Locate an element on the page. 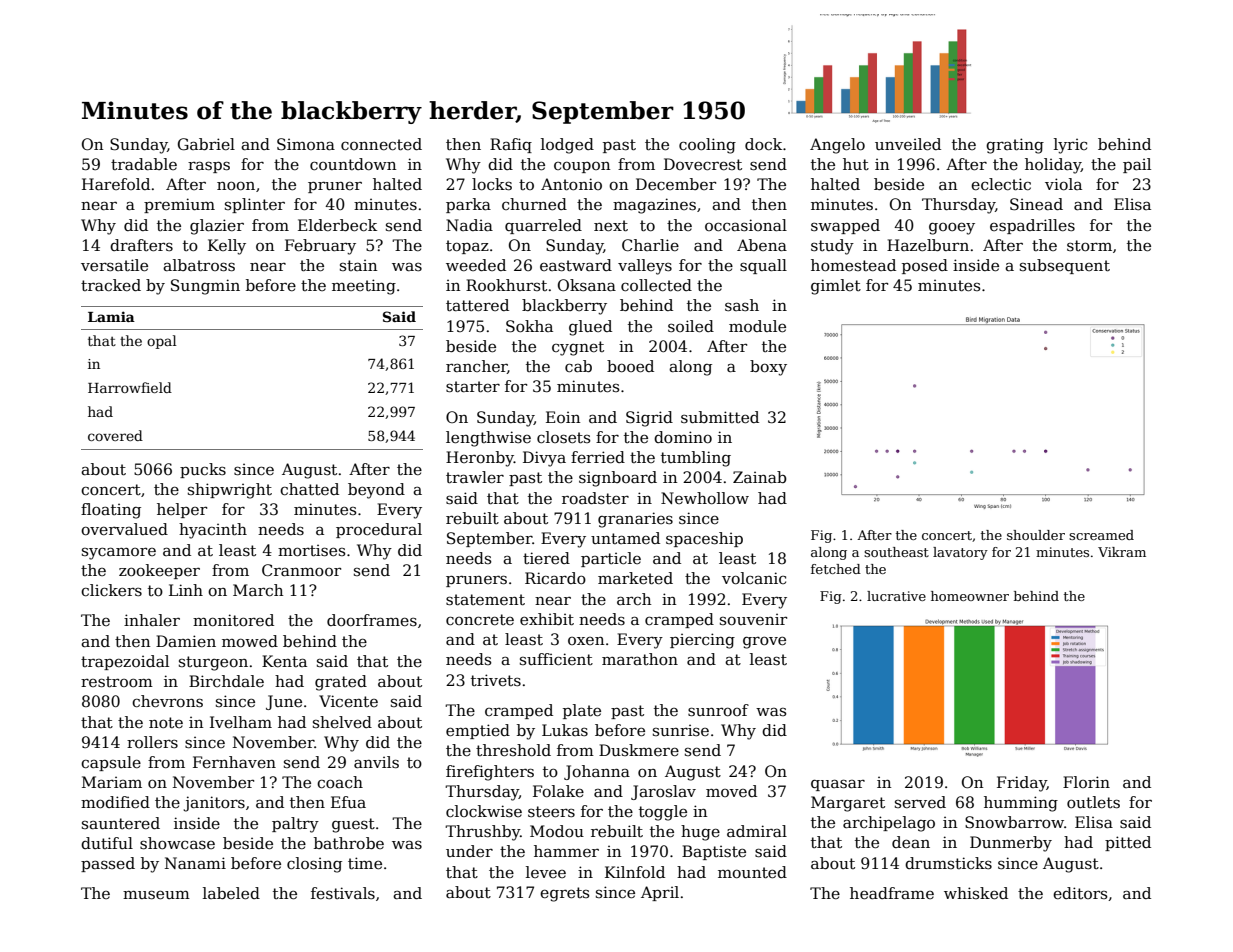  Harrowfield is located at coordinates (130, 387).
